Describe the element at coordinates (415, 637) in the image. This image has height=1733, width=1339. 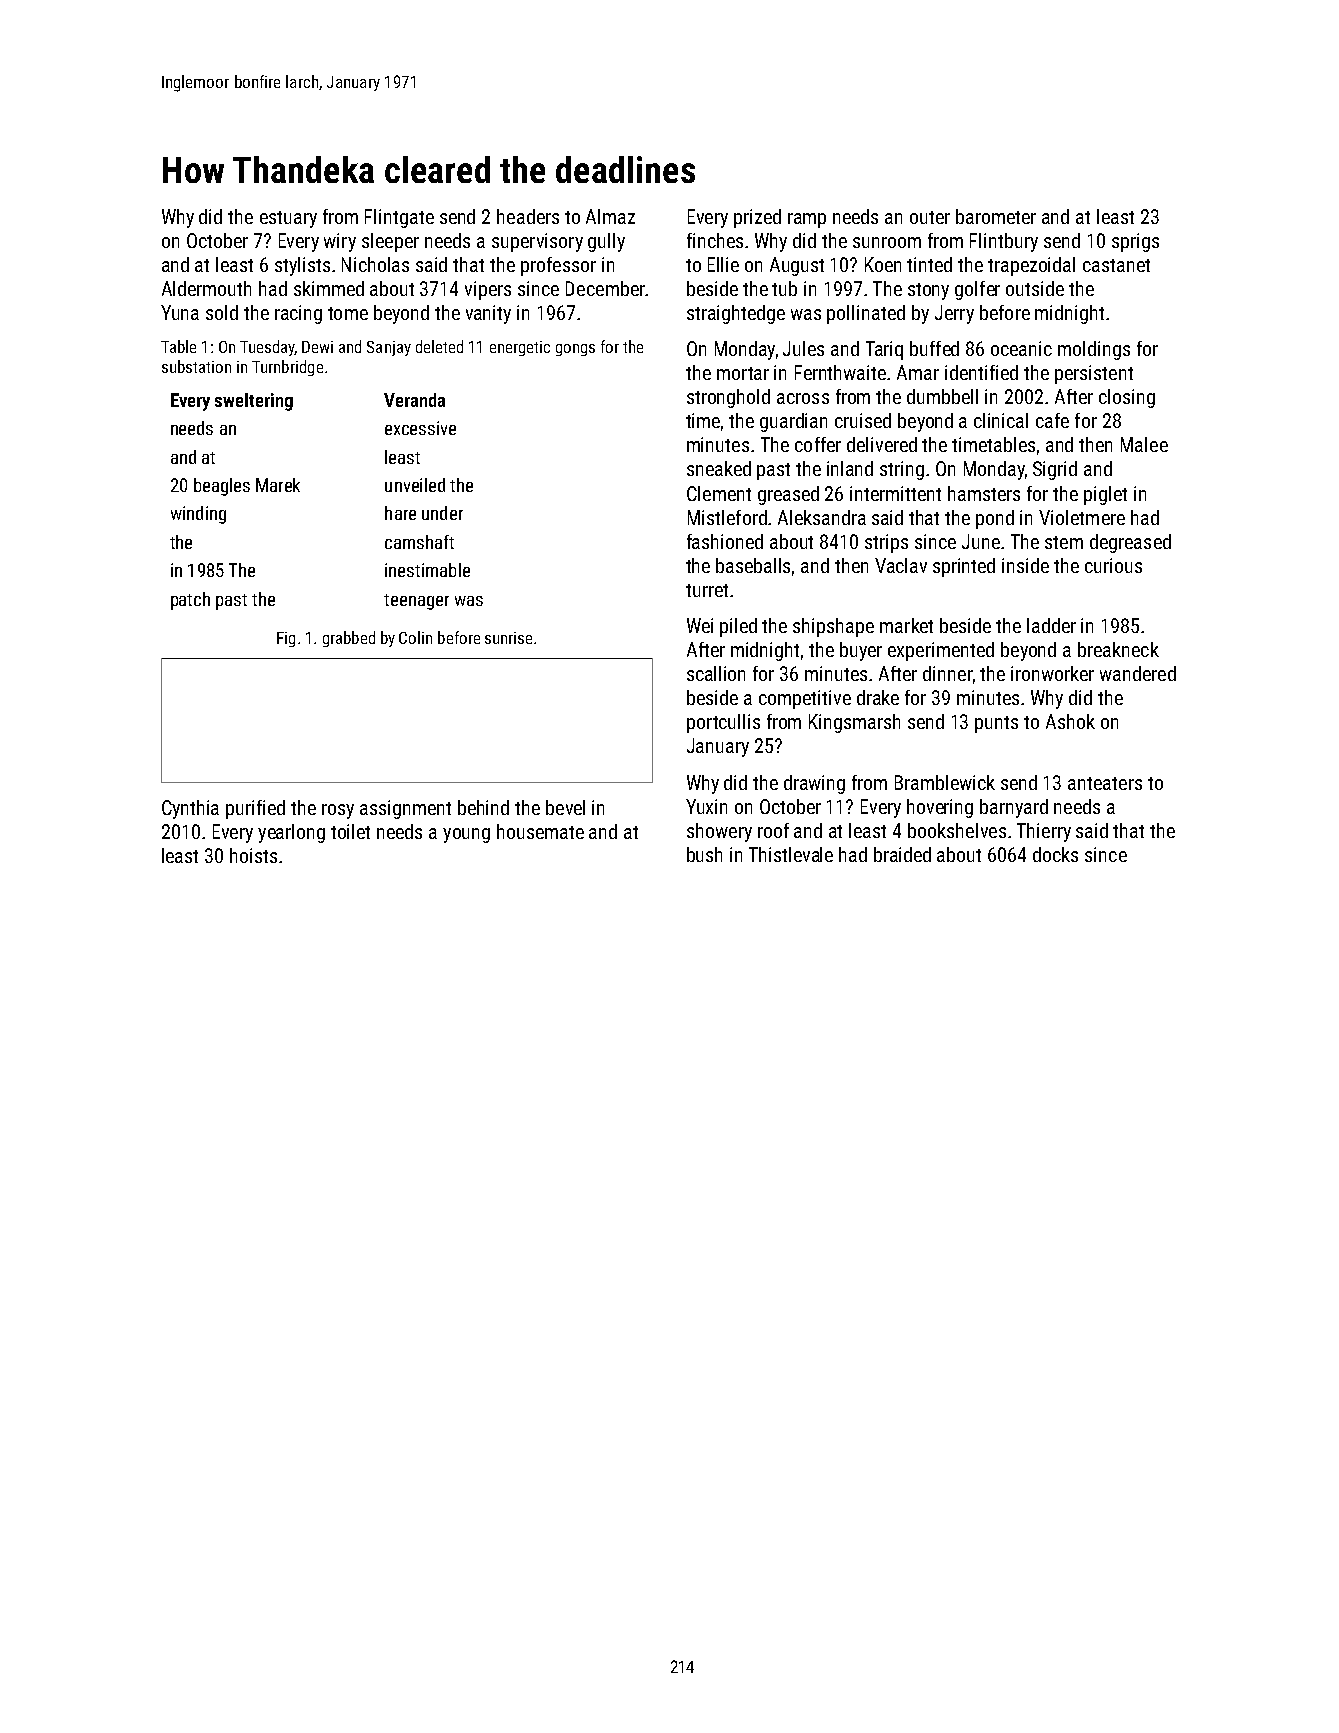
I see `Colin` at that location.
